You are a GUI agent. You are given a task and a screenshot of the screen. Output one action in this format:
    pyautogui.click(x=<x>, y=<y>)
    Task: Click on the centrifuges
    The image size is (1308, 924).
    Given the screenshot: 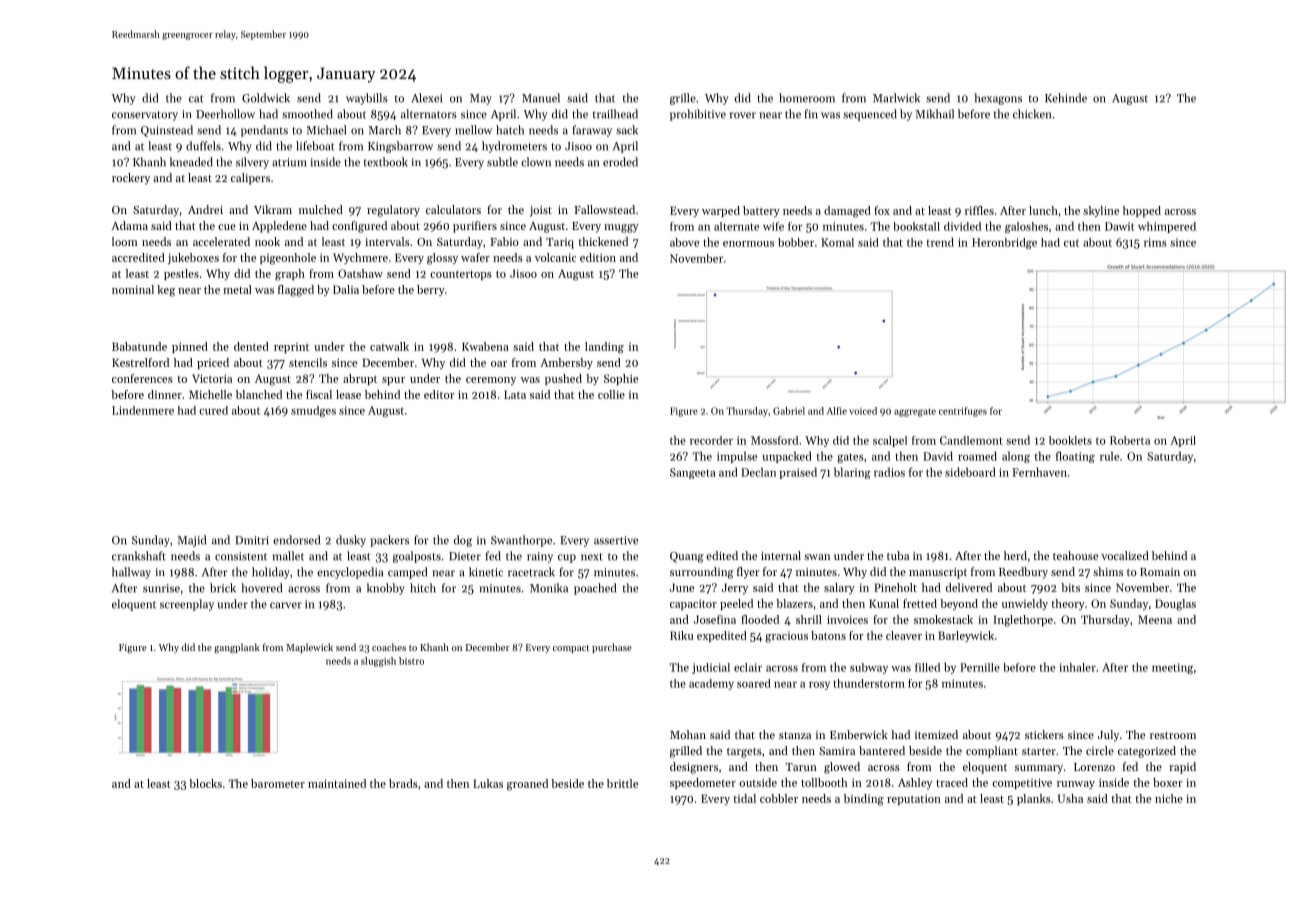 What is the action you would take?
    pyautogui.click(x=963, y=412)
